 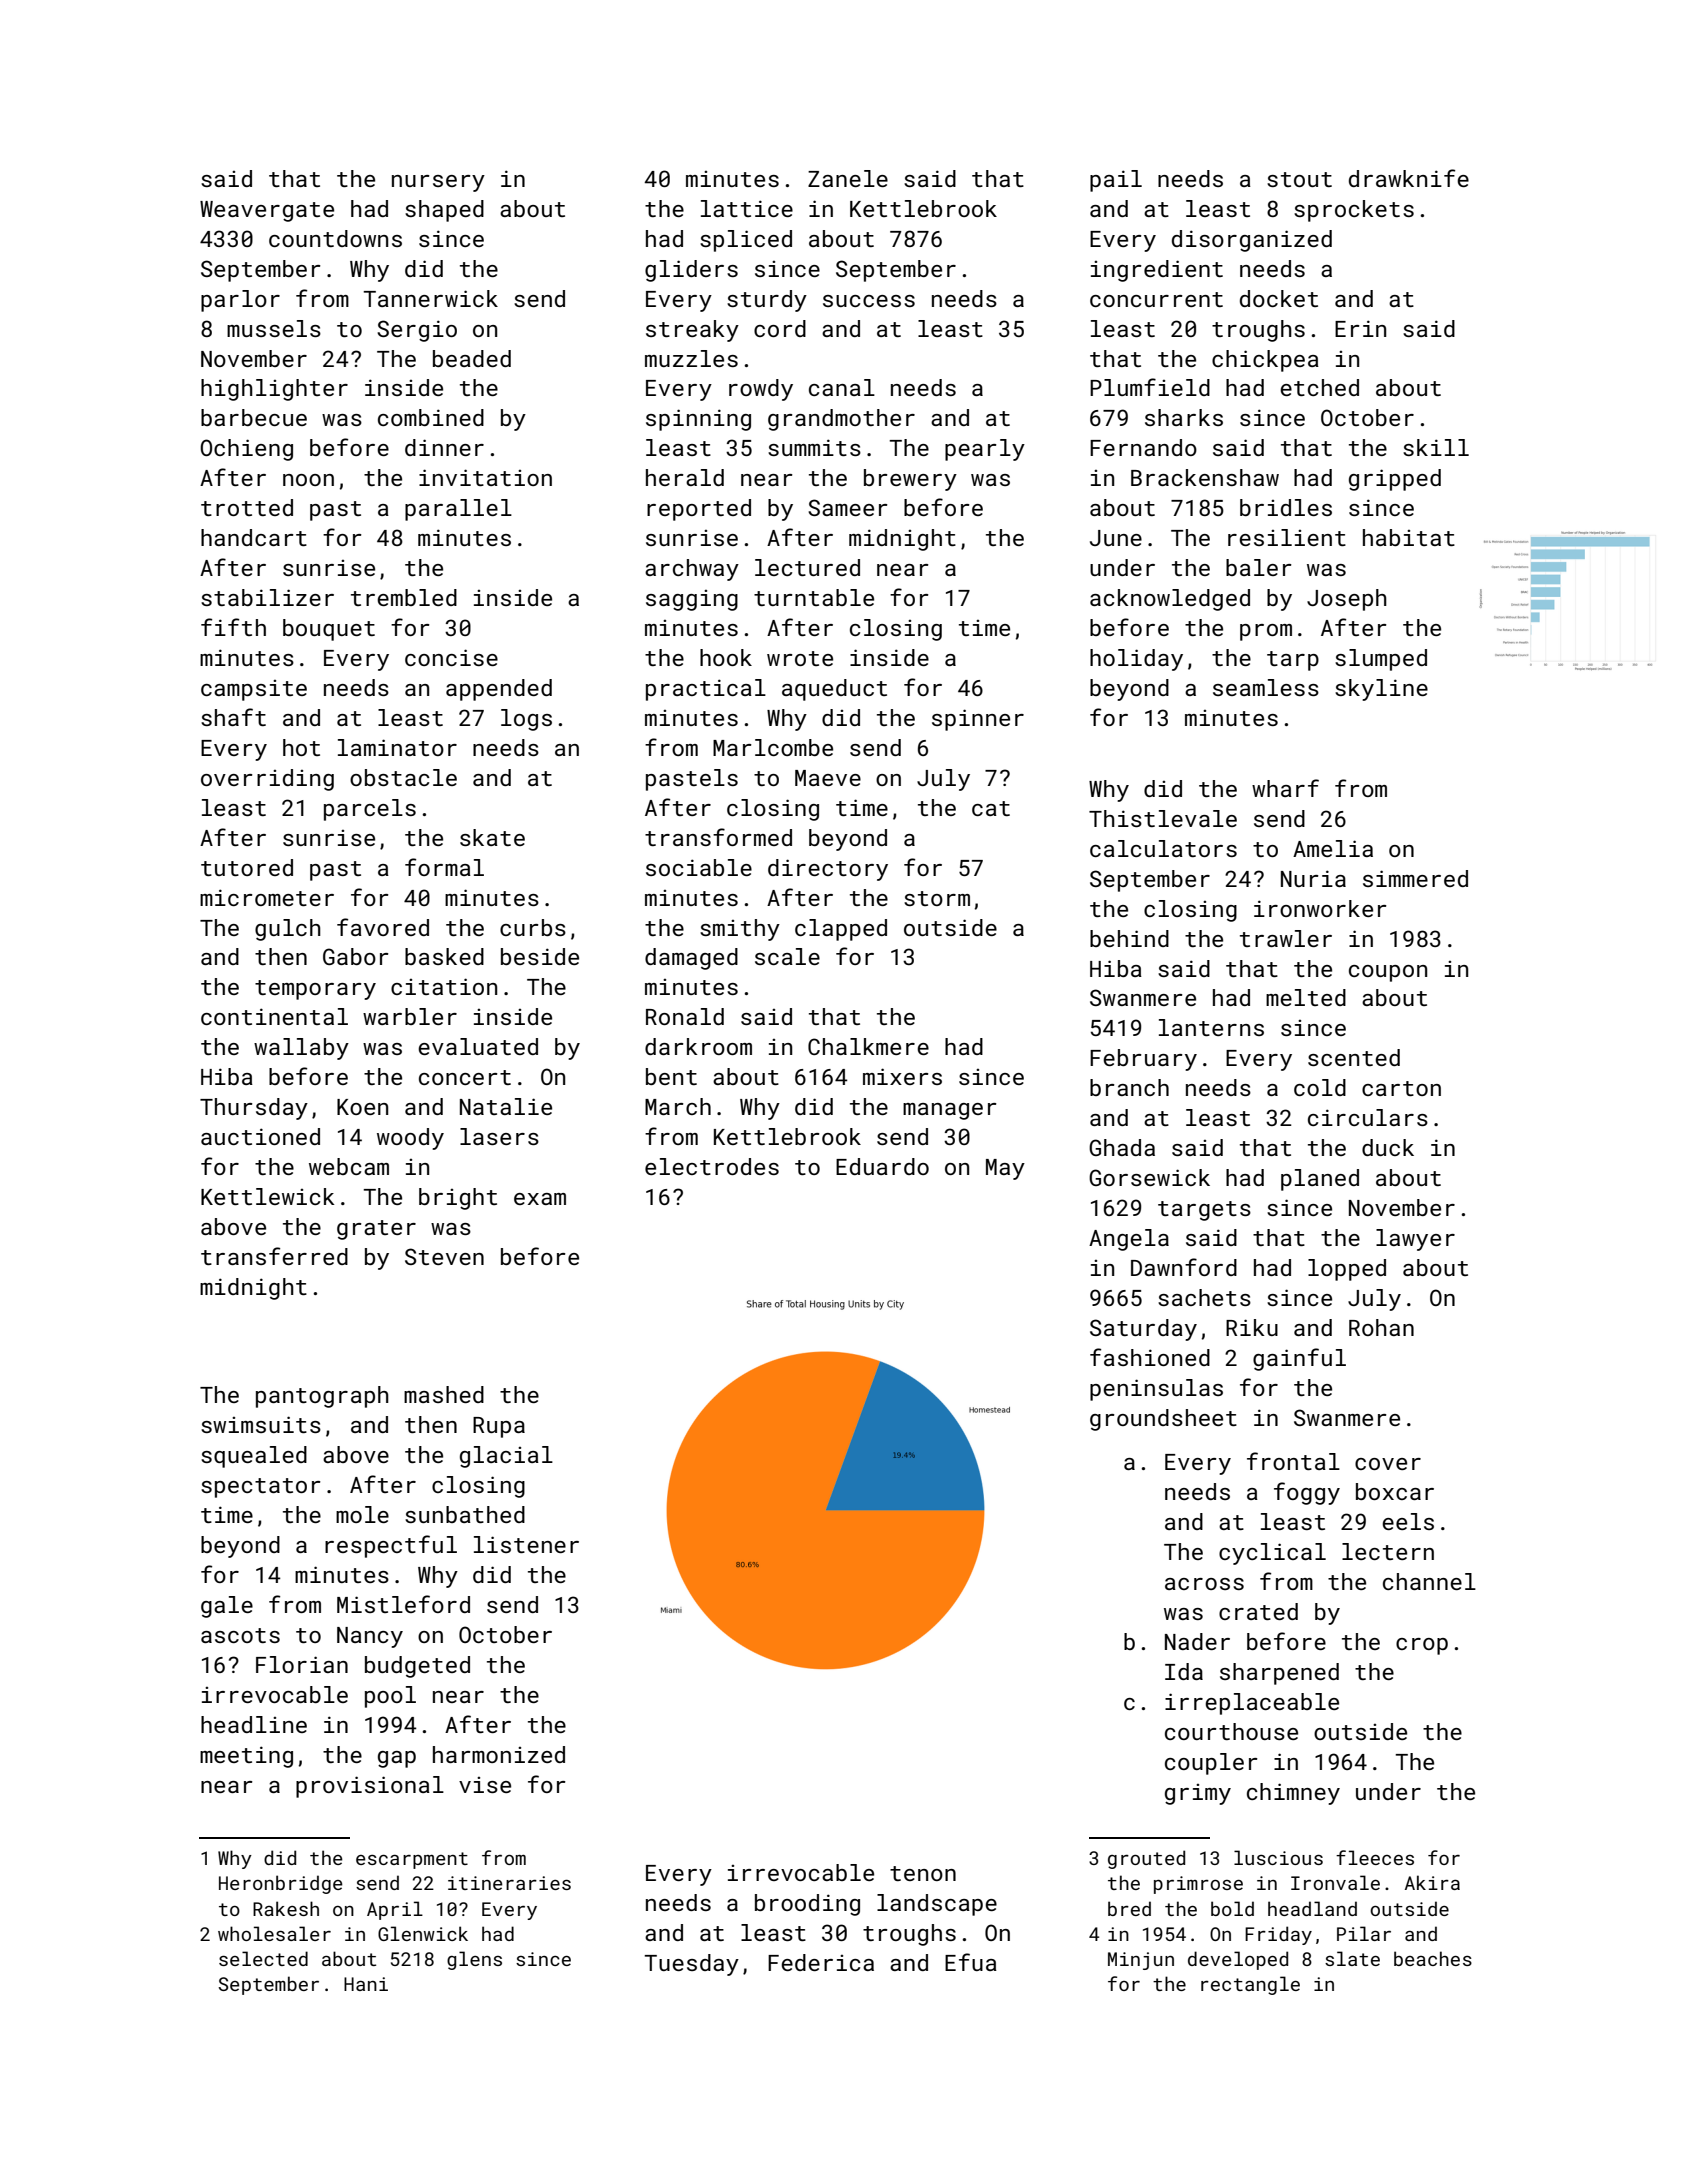 I want to click on groundsheet, so click(x=1163, y=1420).
